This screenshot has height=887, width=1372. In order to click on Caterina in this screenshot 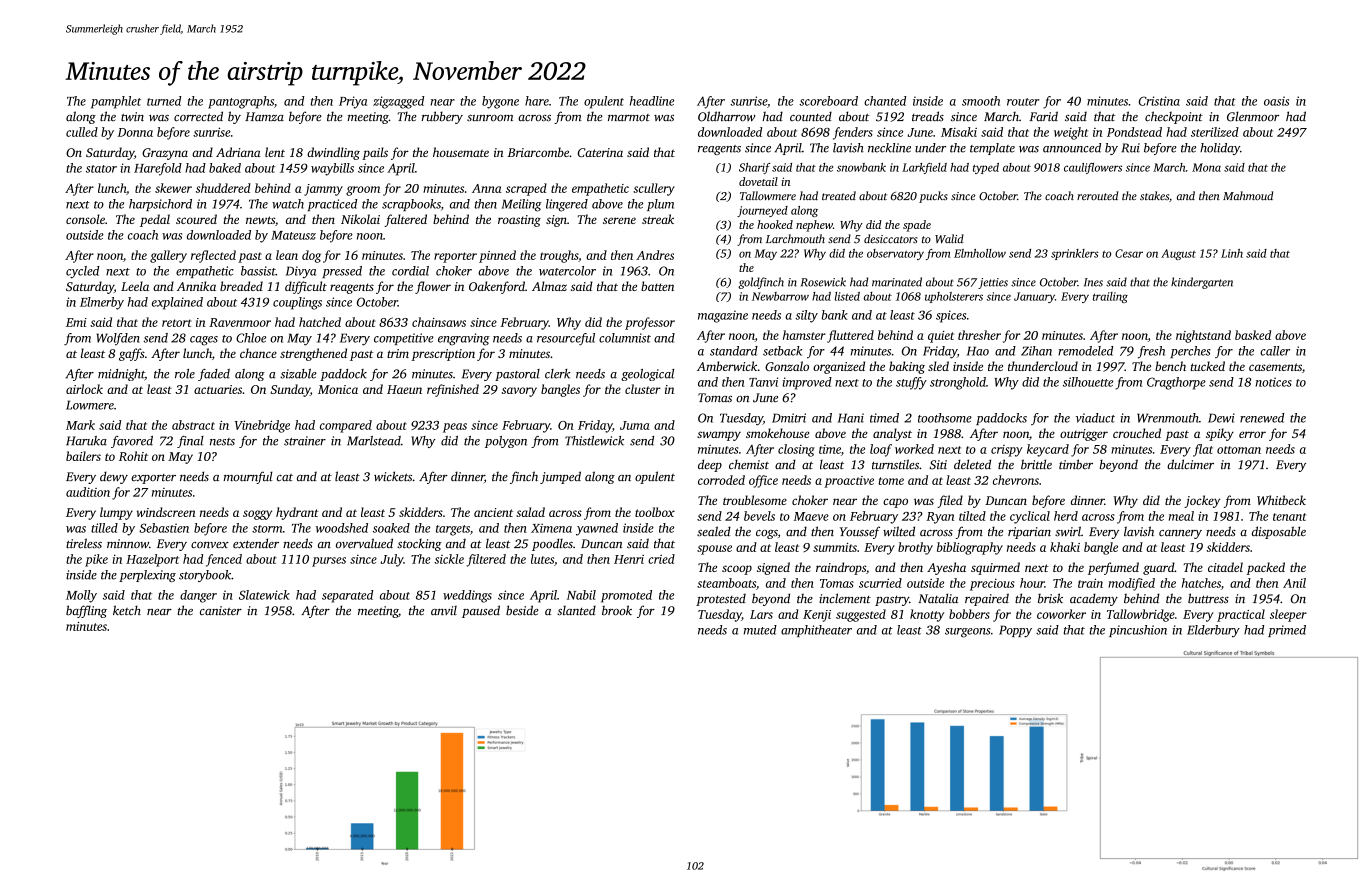, I will do `click(600, 152)`.
